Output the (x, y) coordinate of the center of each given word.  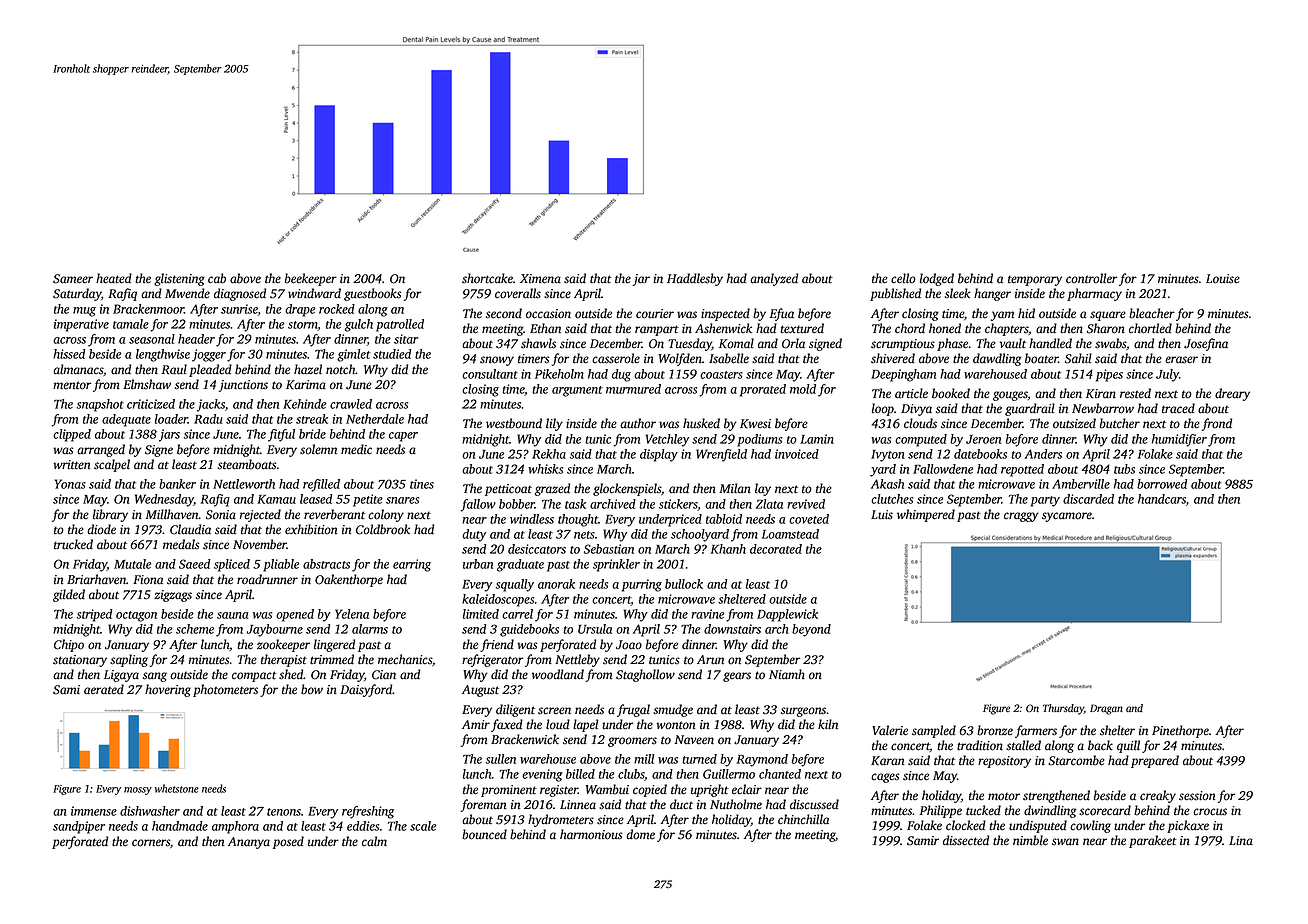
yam (1002, 316)
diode (101, 529)
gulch (358, 325)
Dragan (1106, 709)
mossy (138, 791)
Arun (710, 659)
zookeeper (283, 645)
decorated (776, 549)
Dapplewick (787, 615)
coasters (721, 375)
